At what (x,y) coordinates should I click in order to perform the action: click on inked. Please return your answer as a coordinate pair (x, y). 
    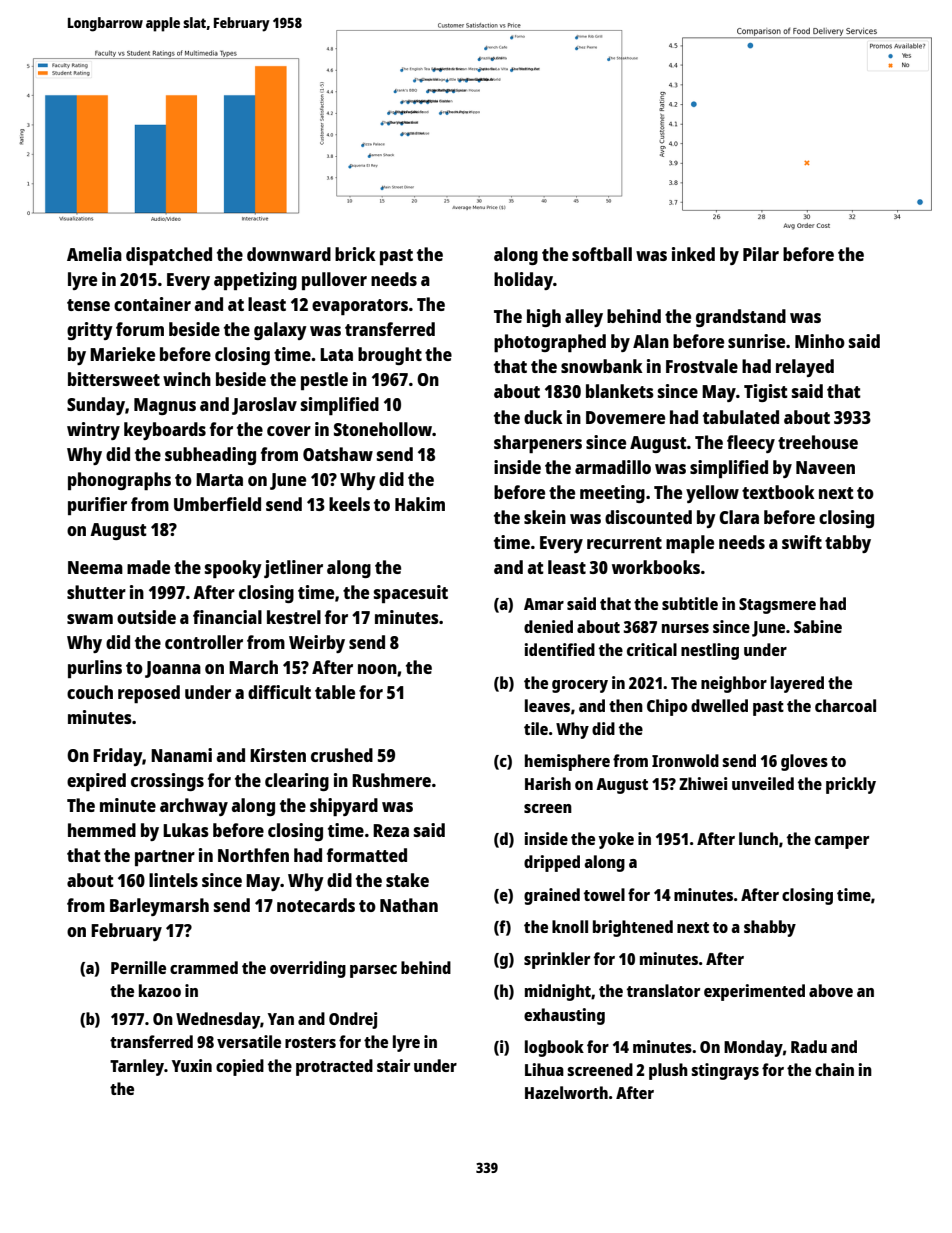
    Looking at the image, I should click on (693, 254).
